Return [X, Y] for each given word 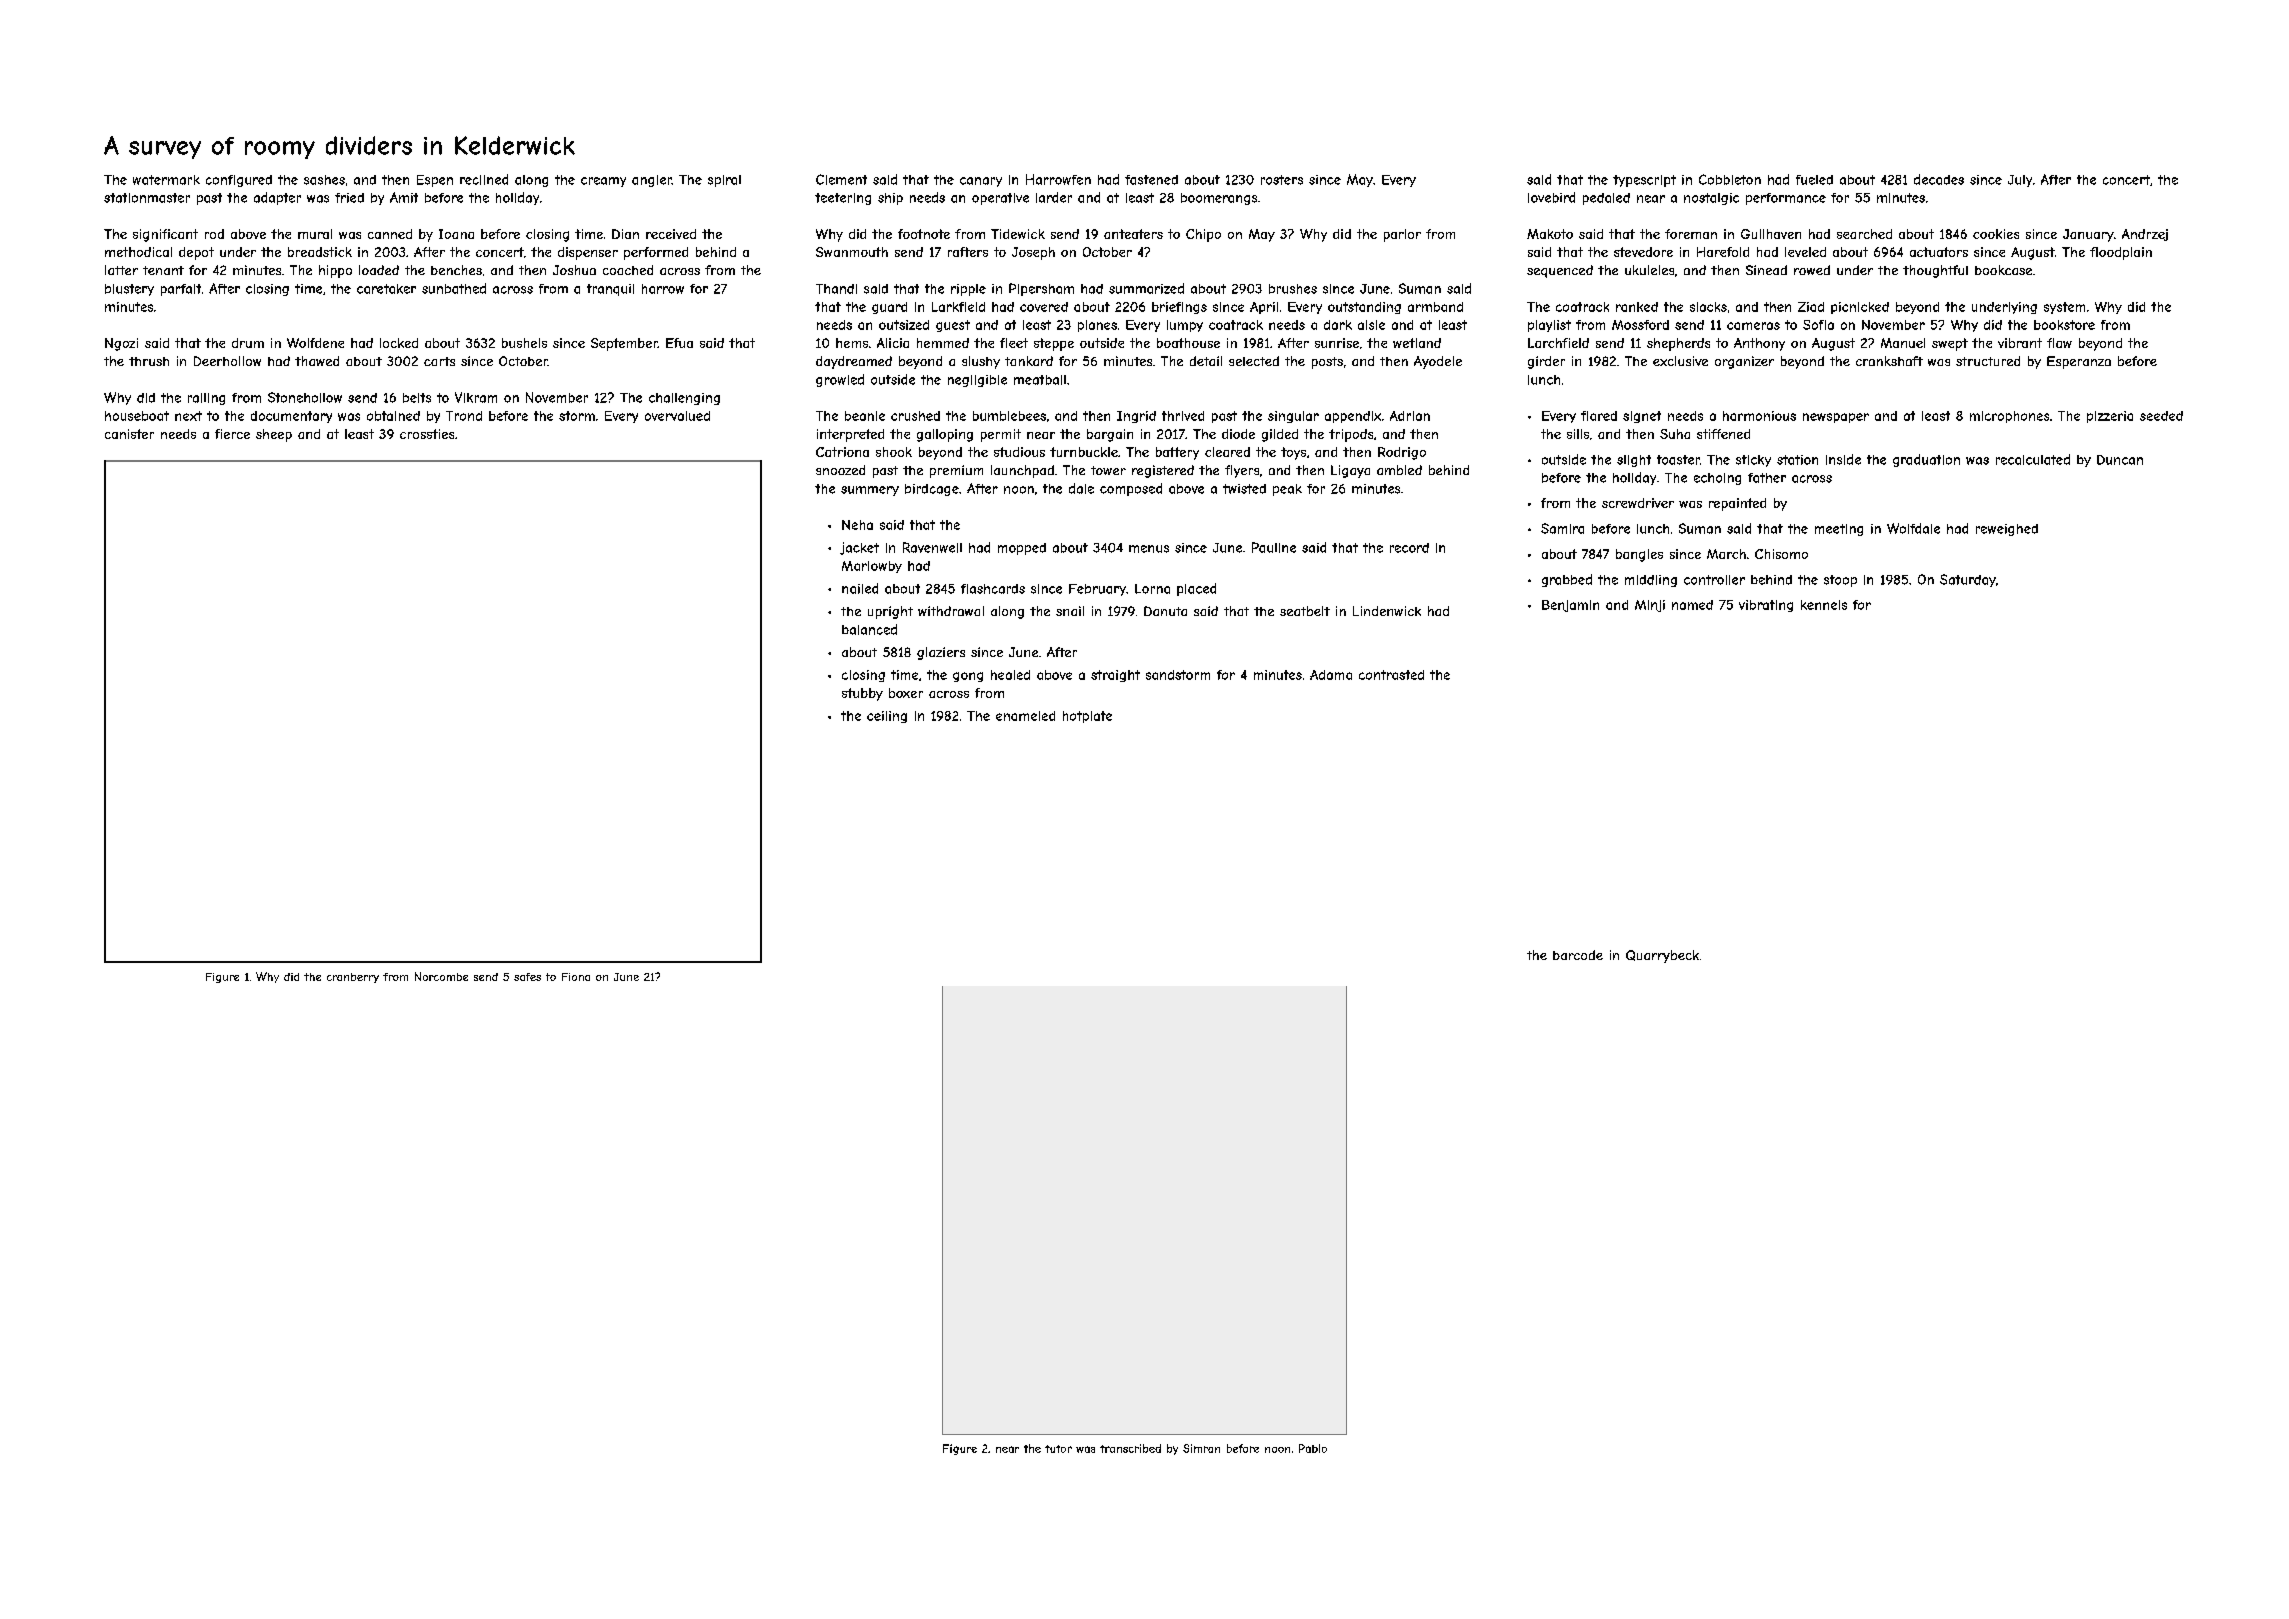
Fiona [576, 977]
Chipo [1203, 235]
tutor [1058, 1449]
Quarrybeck [1662, 956]
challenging [684, 399]
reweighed [2007, 530]
